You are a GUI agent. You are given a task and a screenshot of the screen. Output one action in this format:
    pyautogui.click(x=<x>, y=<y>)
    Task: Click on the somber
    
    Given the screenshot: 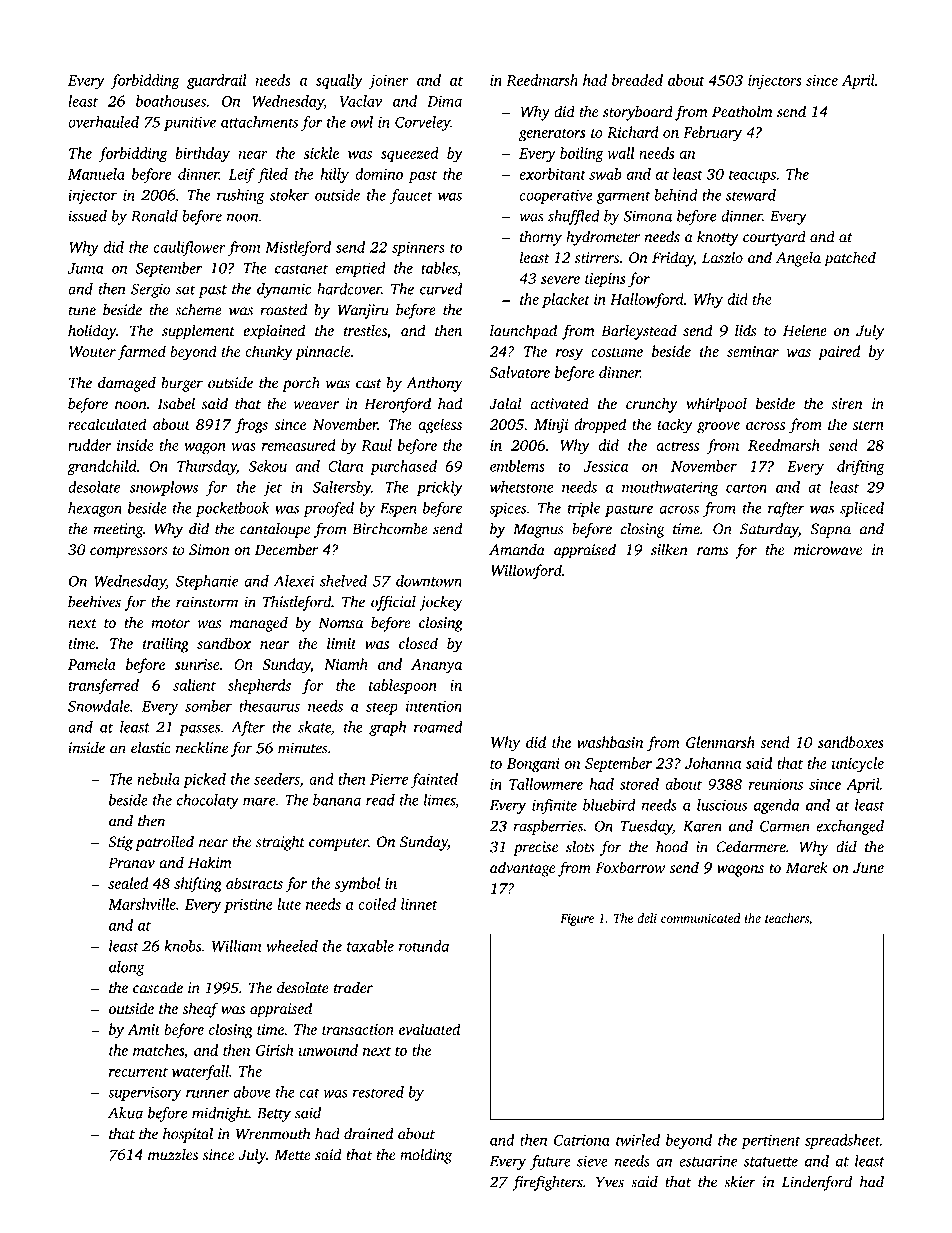 What is the action you would take?
    pyautogui.click(x=208, y=706)
